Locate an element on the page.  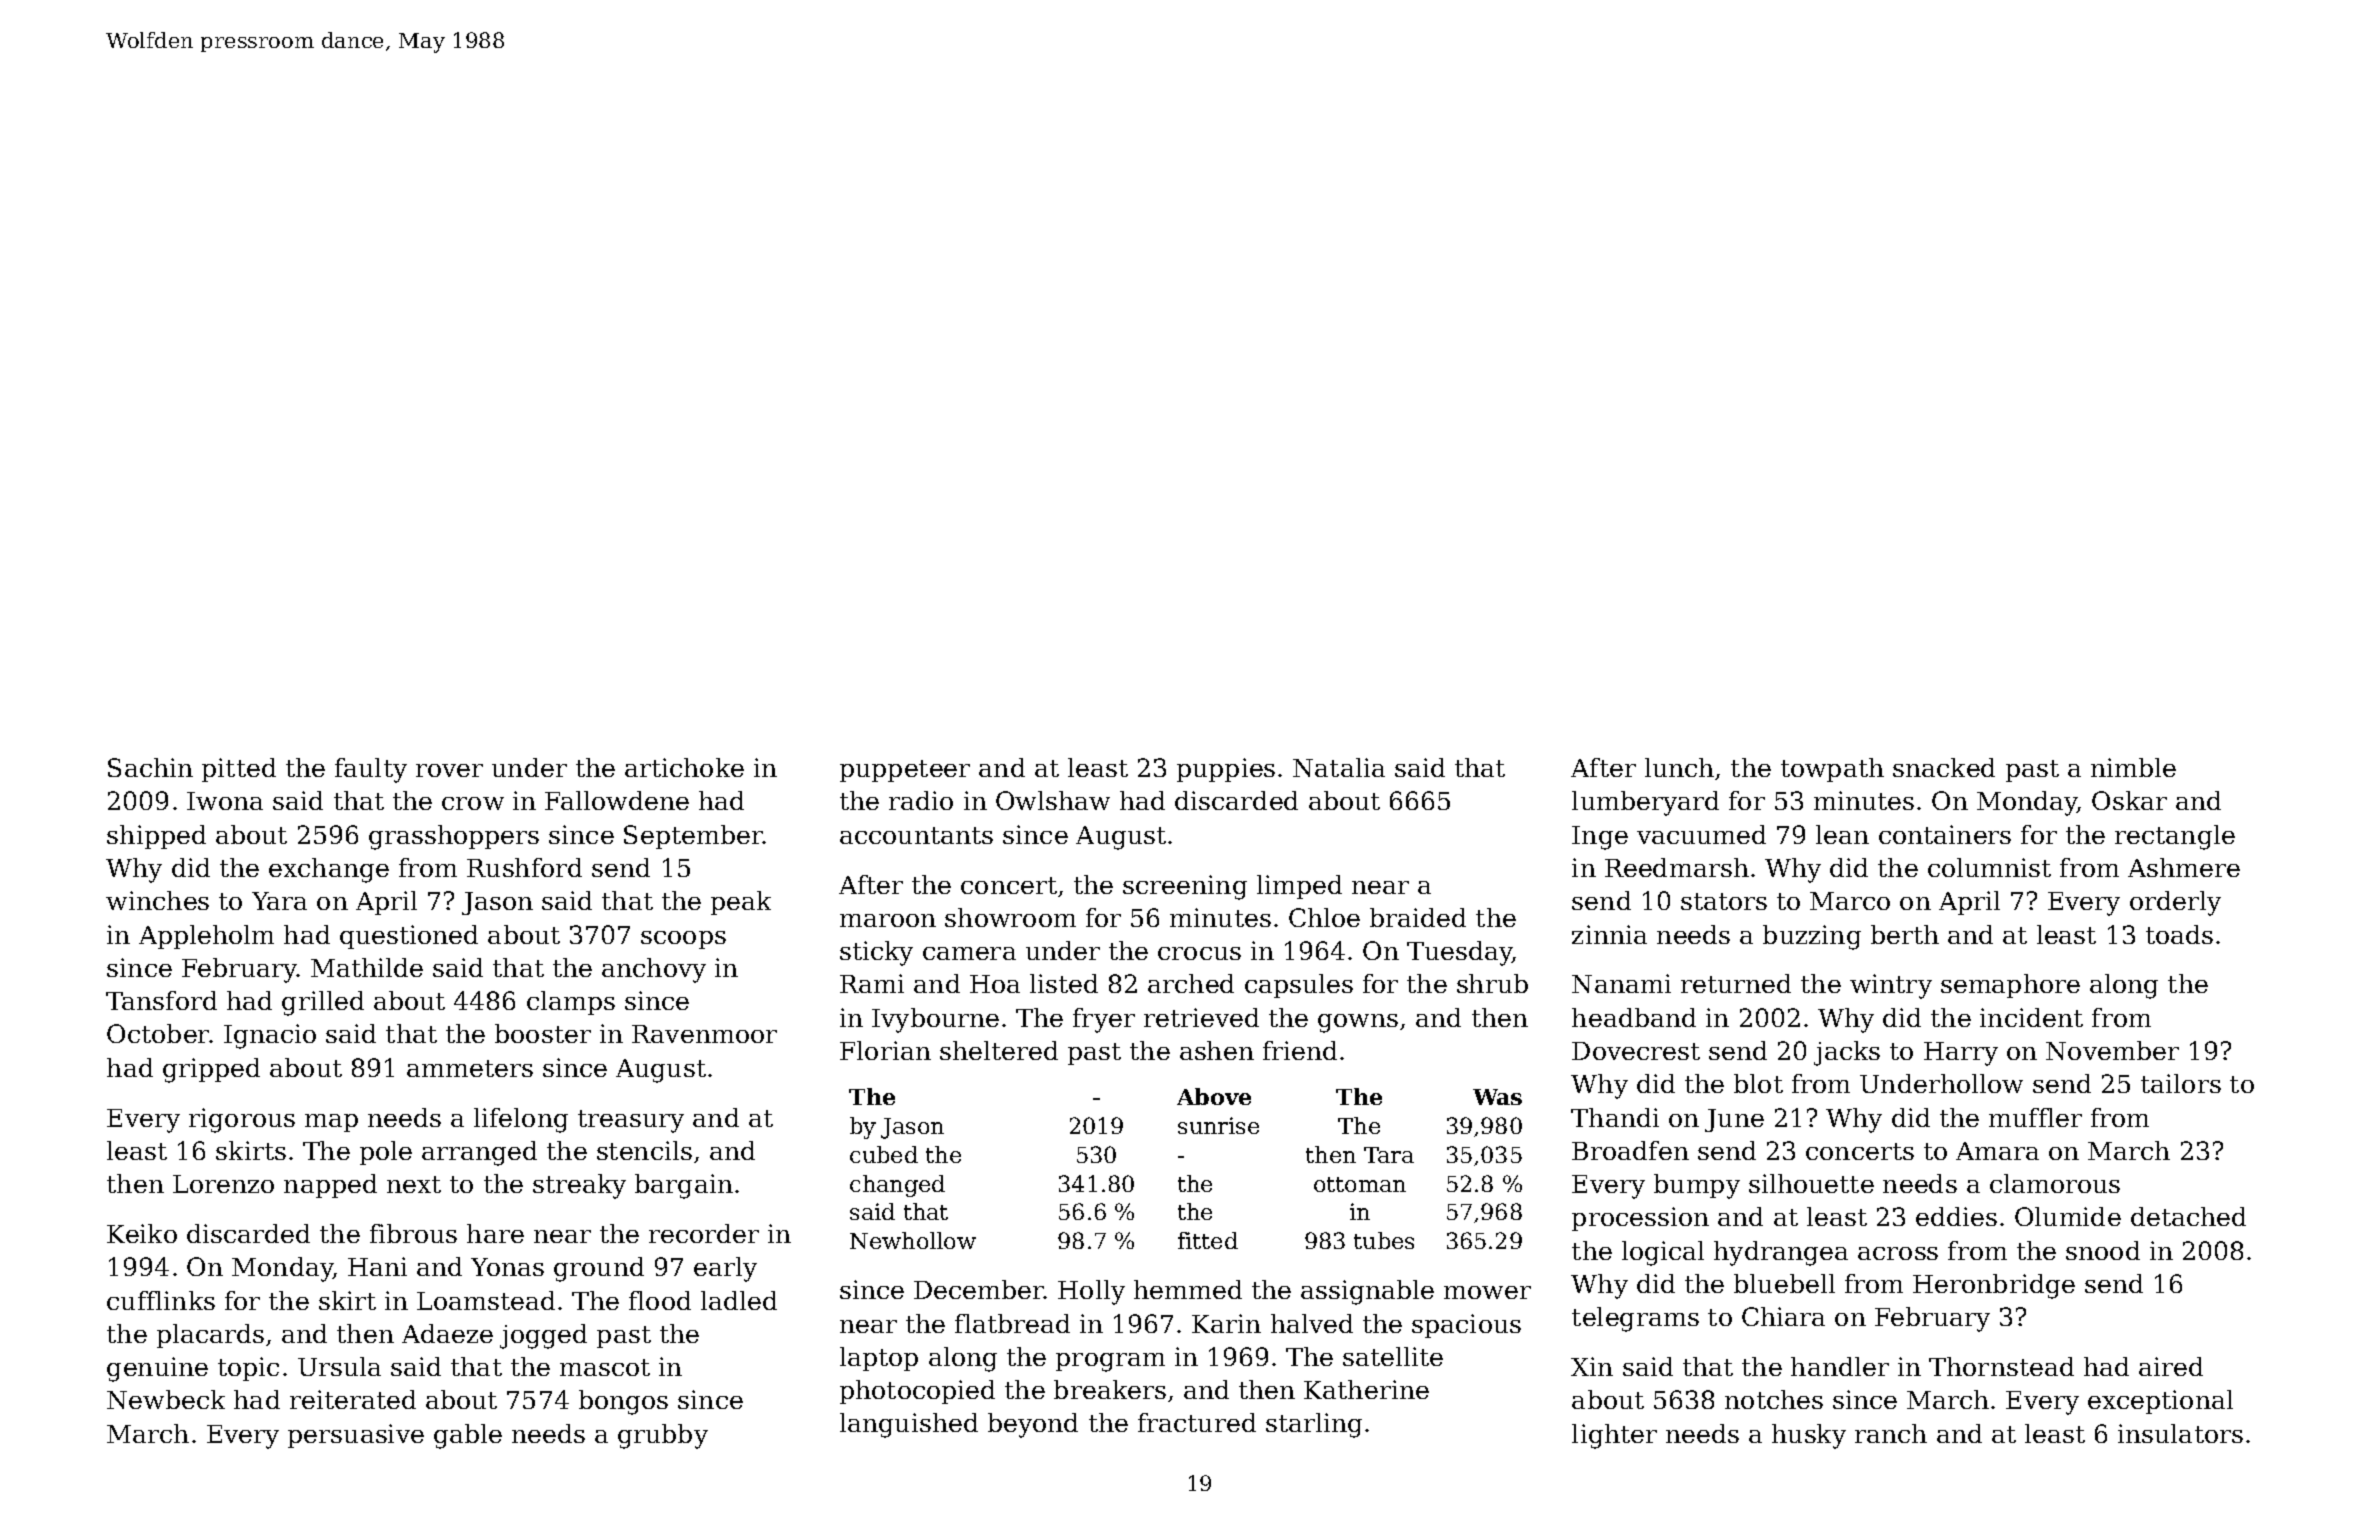
gripped is located at coordinates (211, 1070).
